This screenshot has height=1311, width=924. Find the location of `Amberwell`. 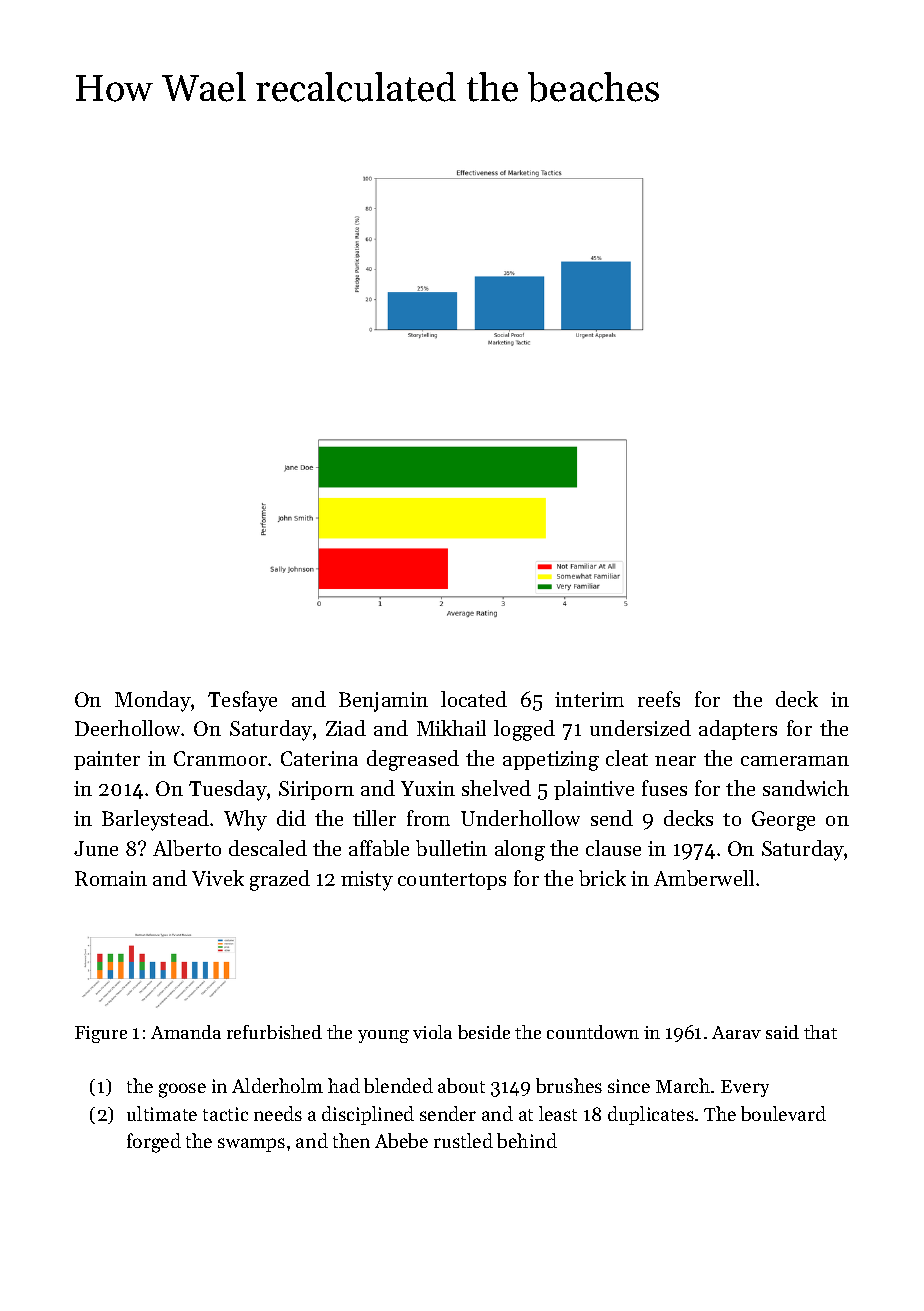

Amberwell is located at coordinates (704, 878).
